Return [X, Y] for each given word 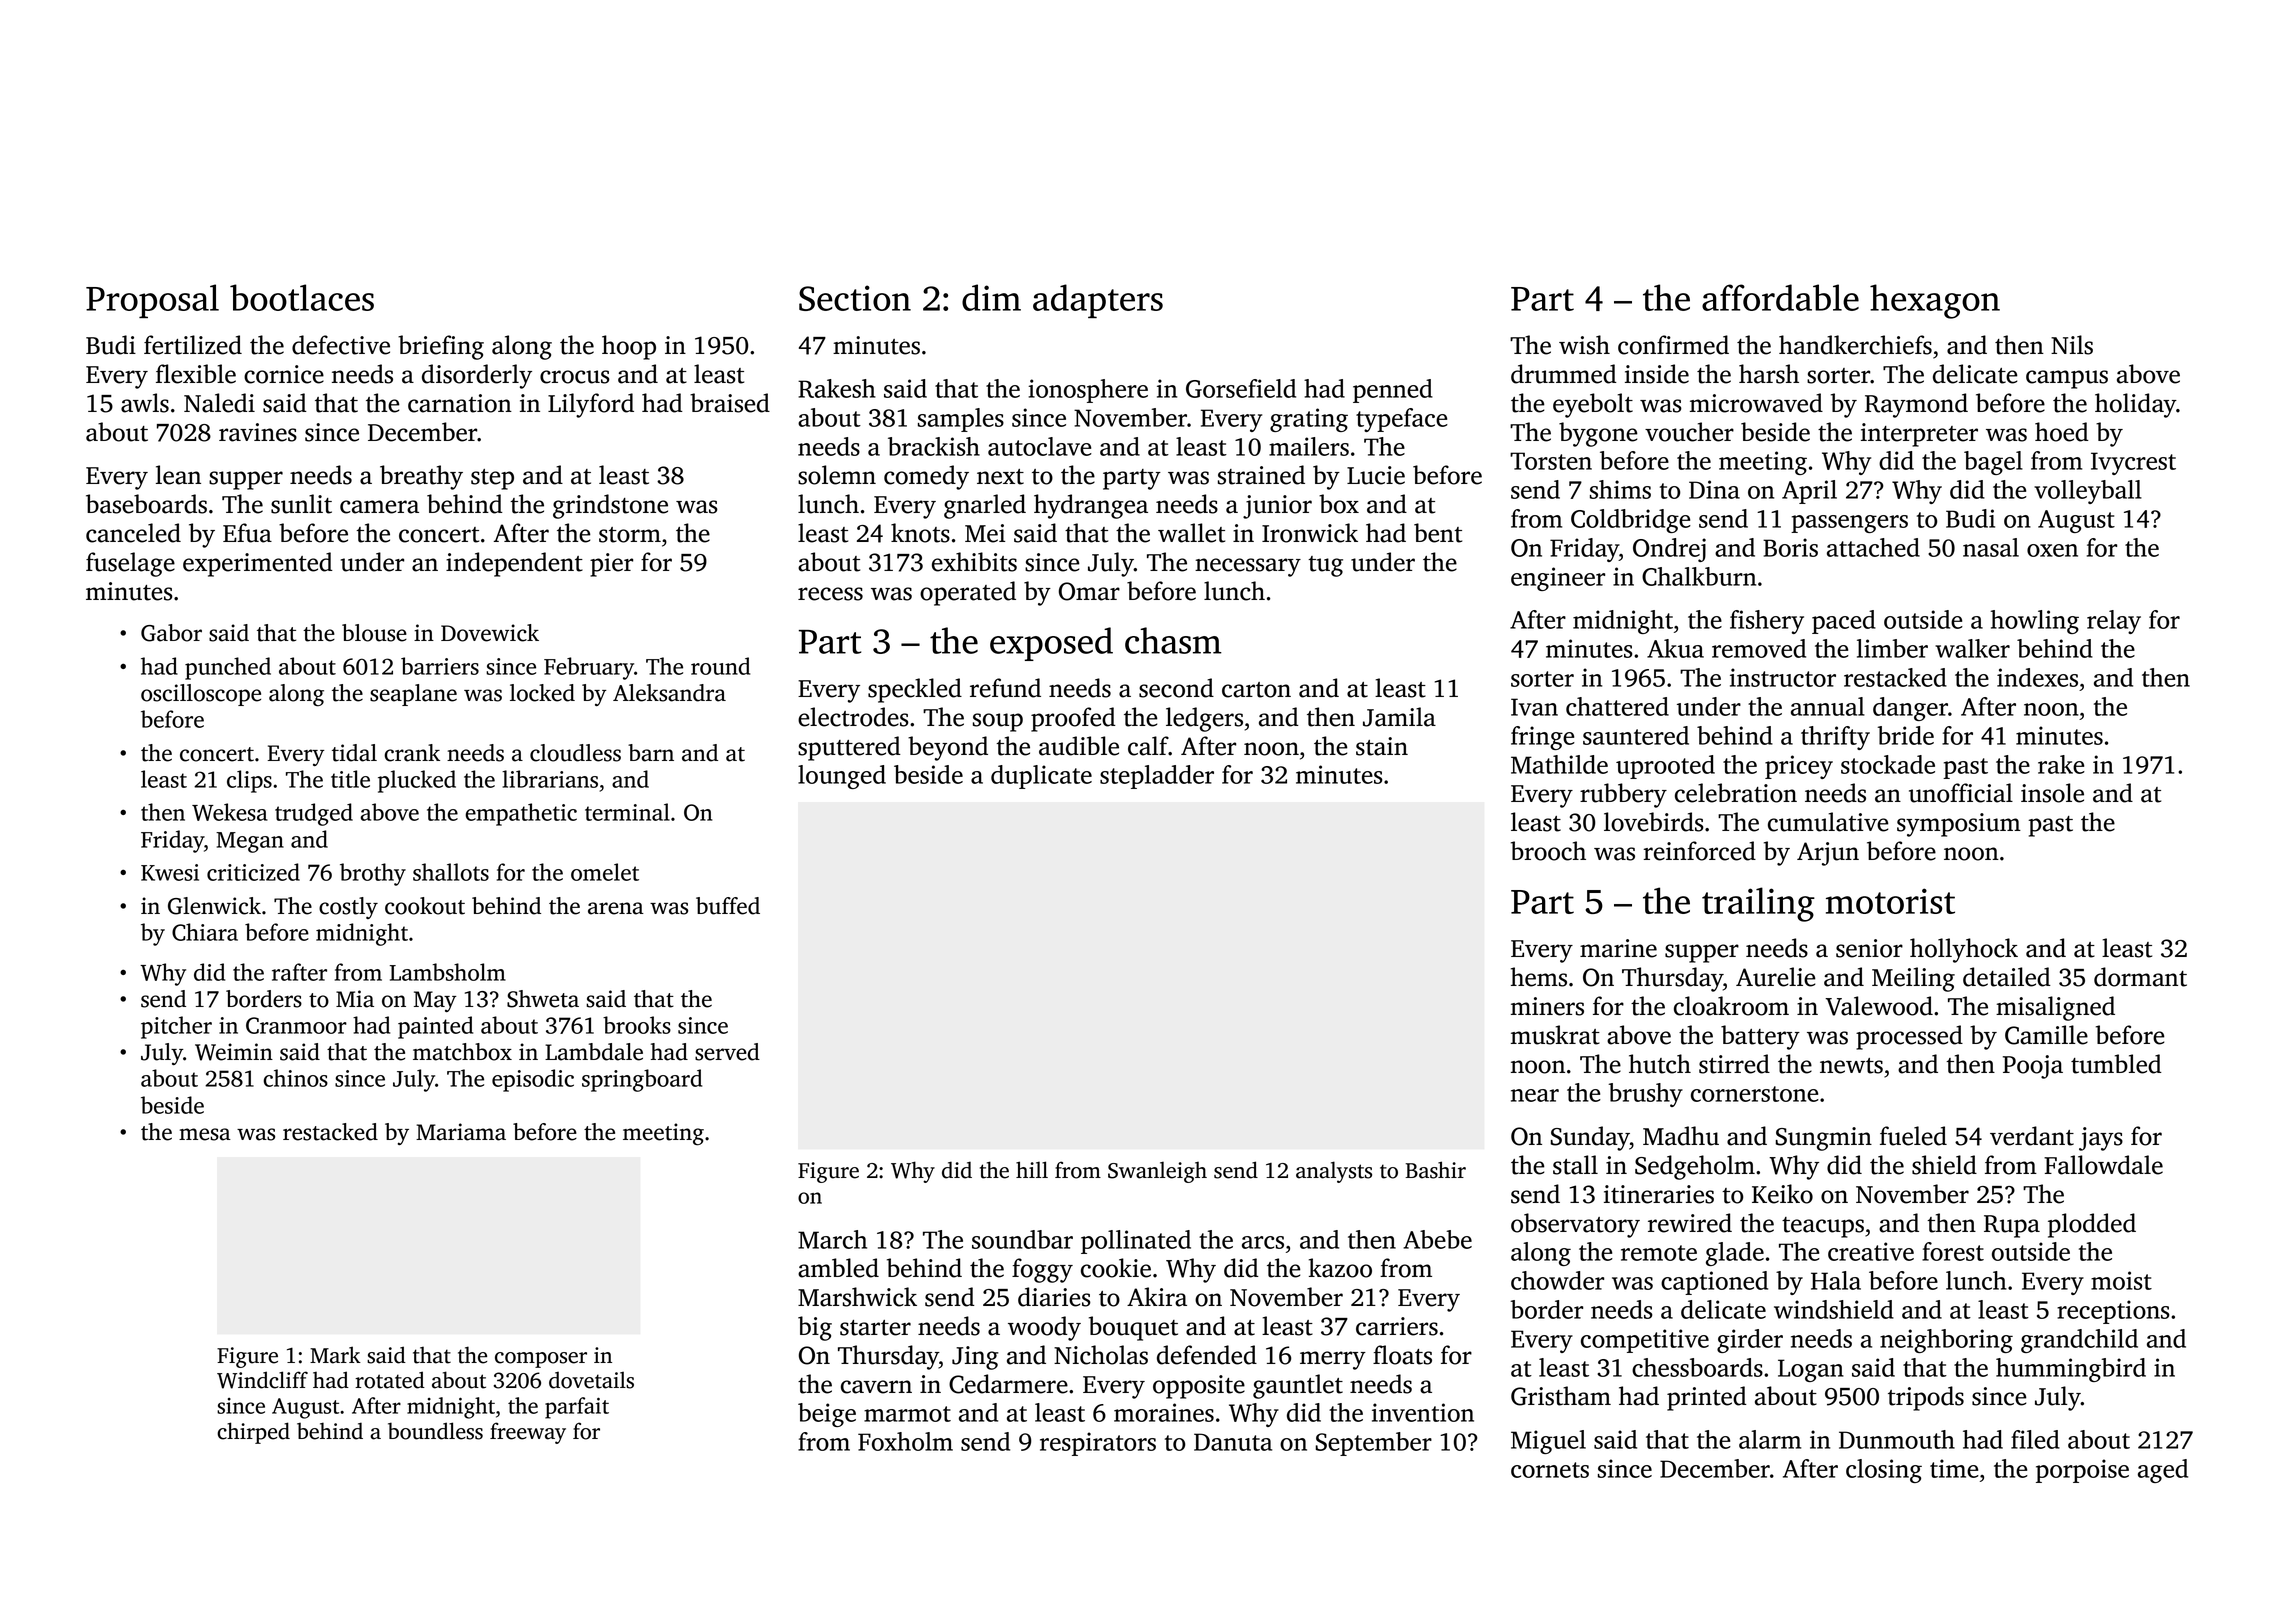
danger [1910, 709]
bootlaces [302, 297]
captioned [1714, 1283]
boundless [435, 1431]
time [1954, 1468]
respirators [1098, 1444]
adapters [1098, 301]
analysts [1334, 1172]
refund [1005, 688]
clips [249, 781]
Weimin [234, 1052]
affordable [1780, 297]
